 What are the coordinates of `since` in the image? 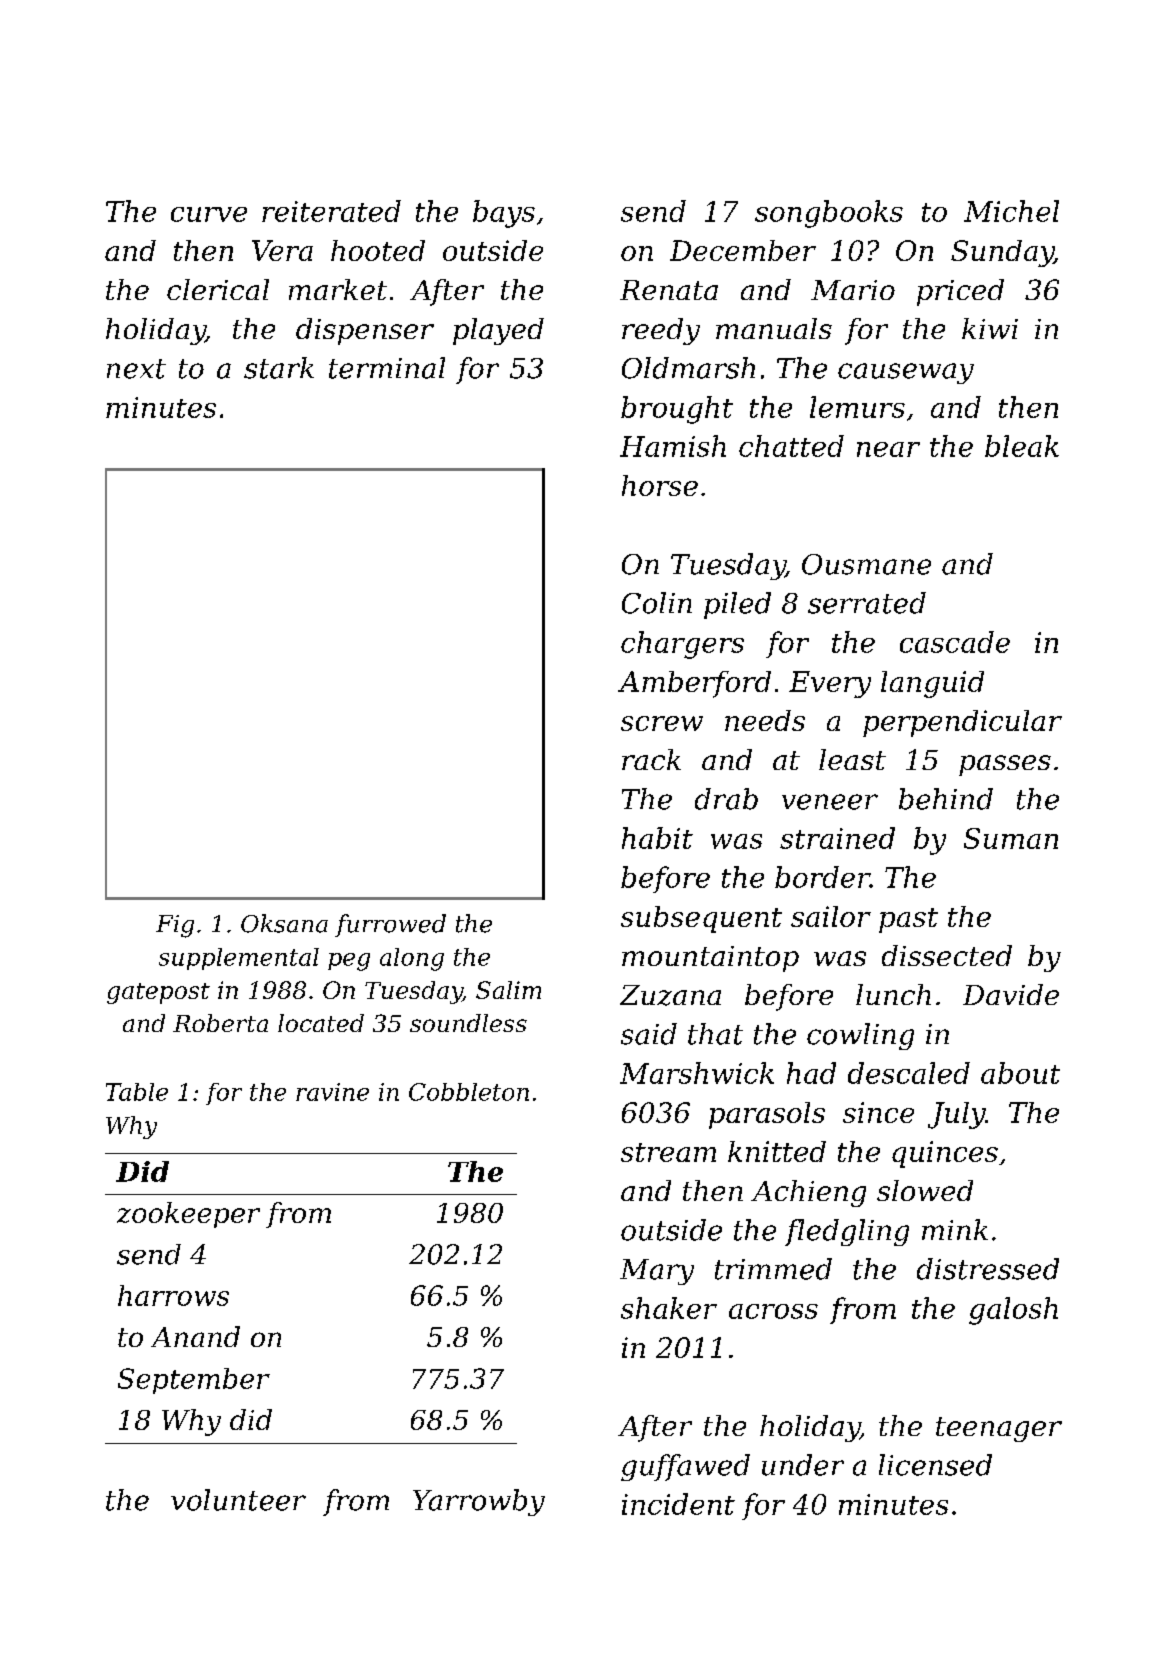 It's located at (878, 1112).
